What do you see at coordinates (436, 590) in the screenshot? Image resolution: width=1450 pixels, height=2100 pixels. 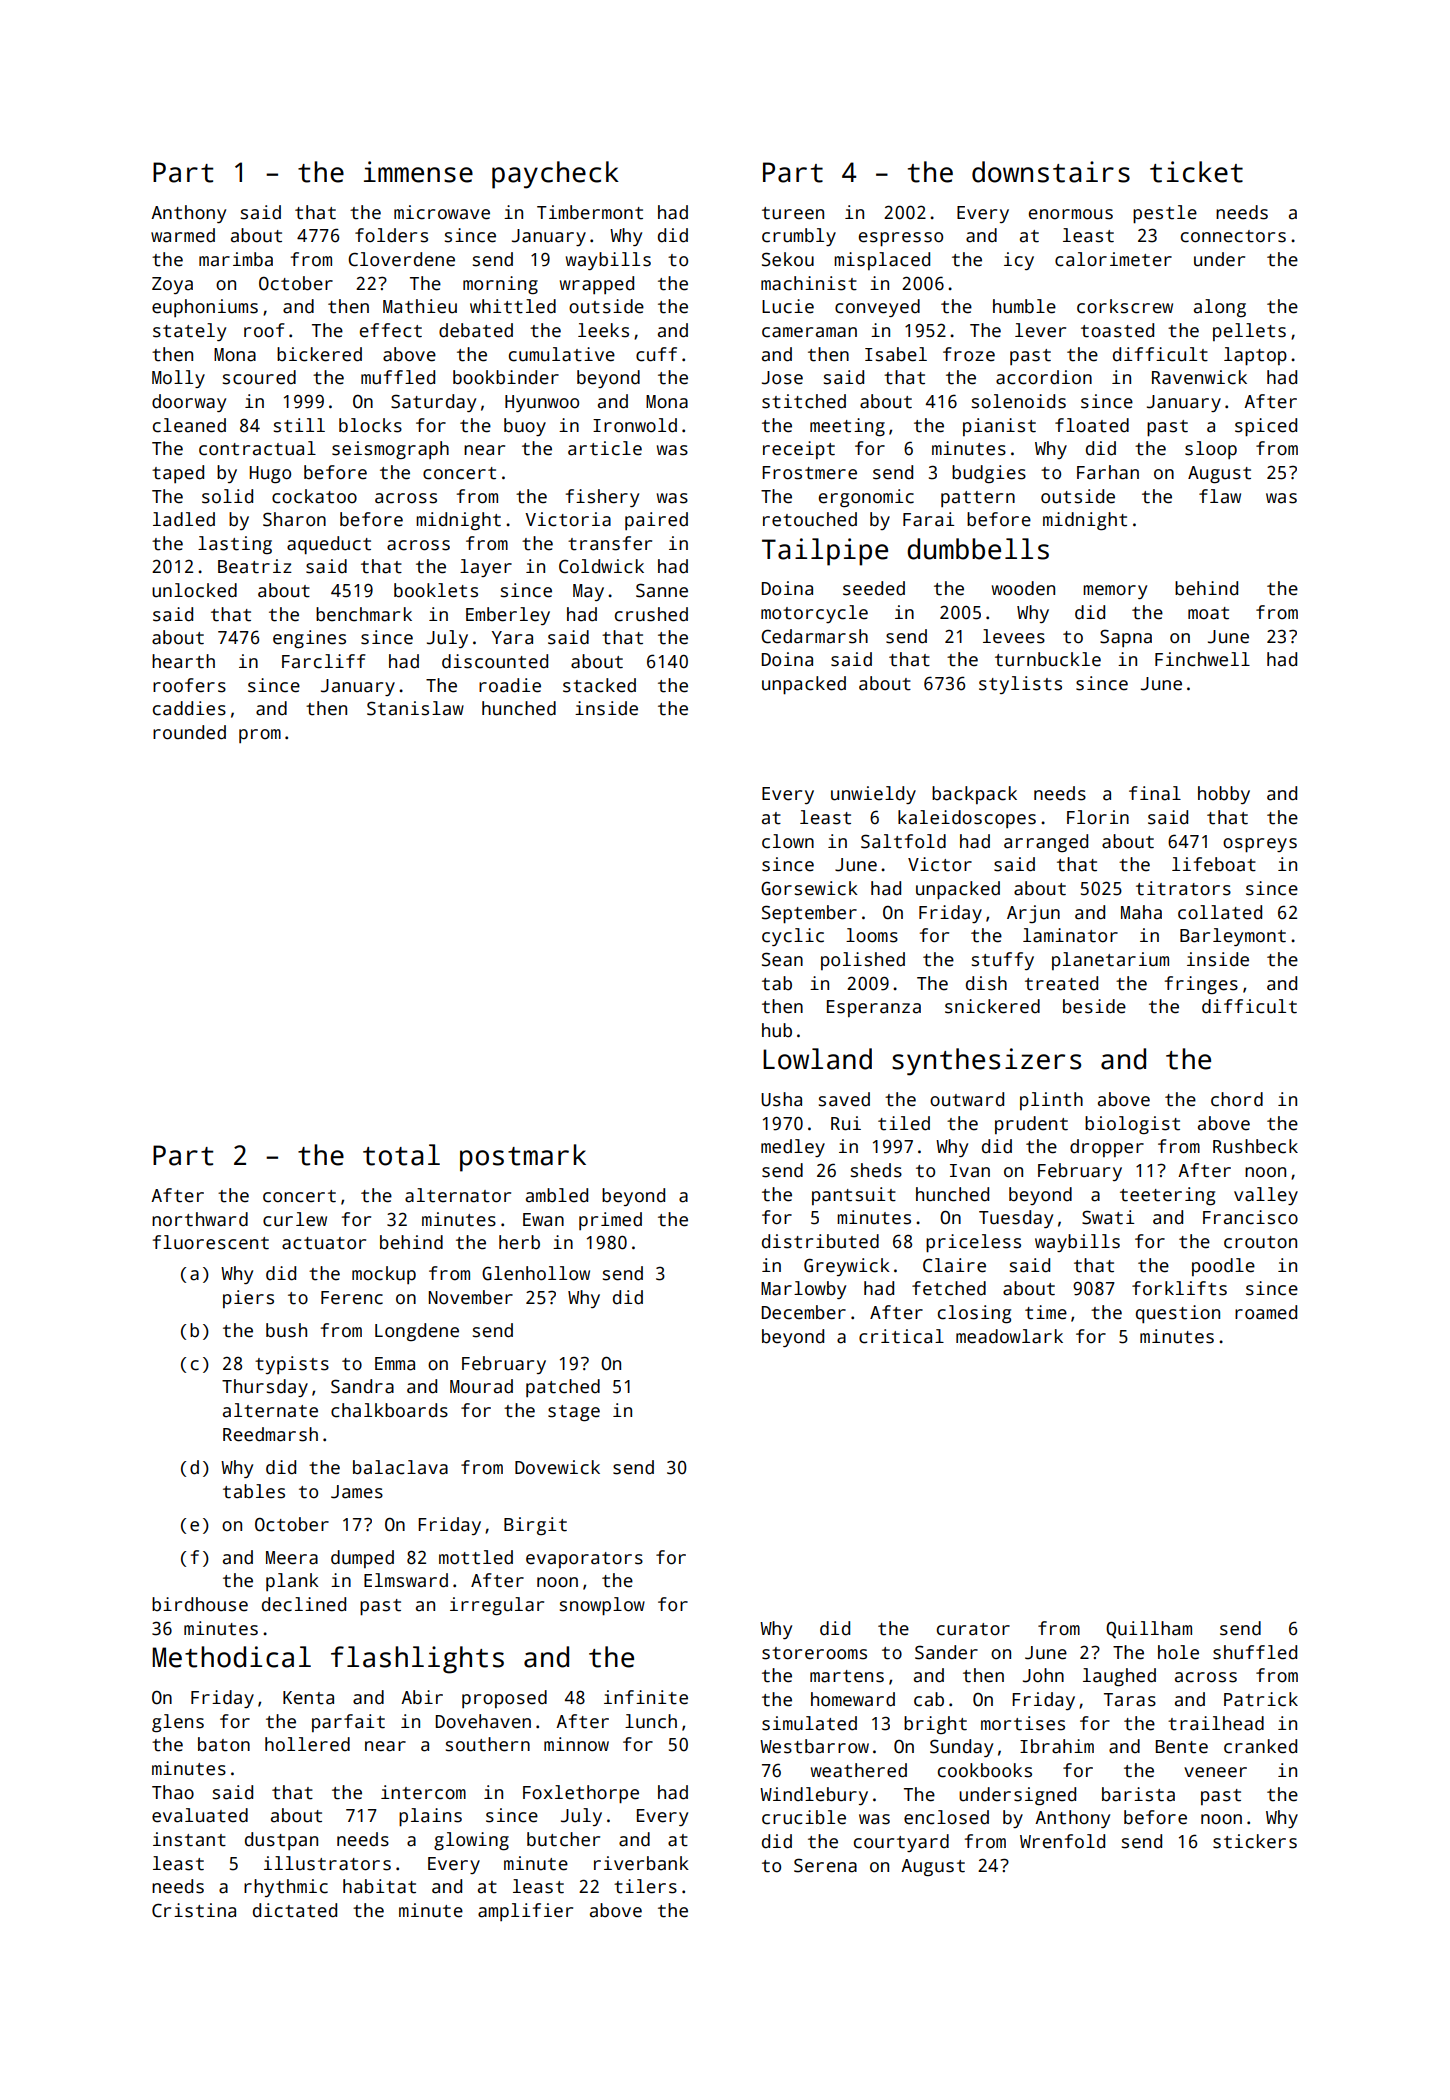 I see `booklets` at bounding box center [436, 590].
